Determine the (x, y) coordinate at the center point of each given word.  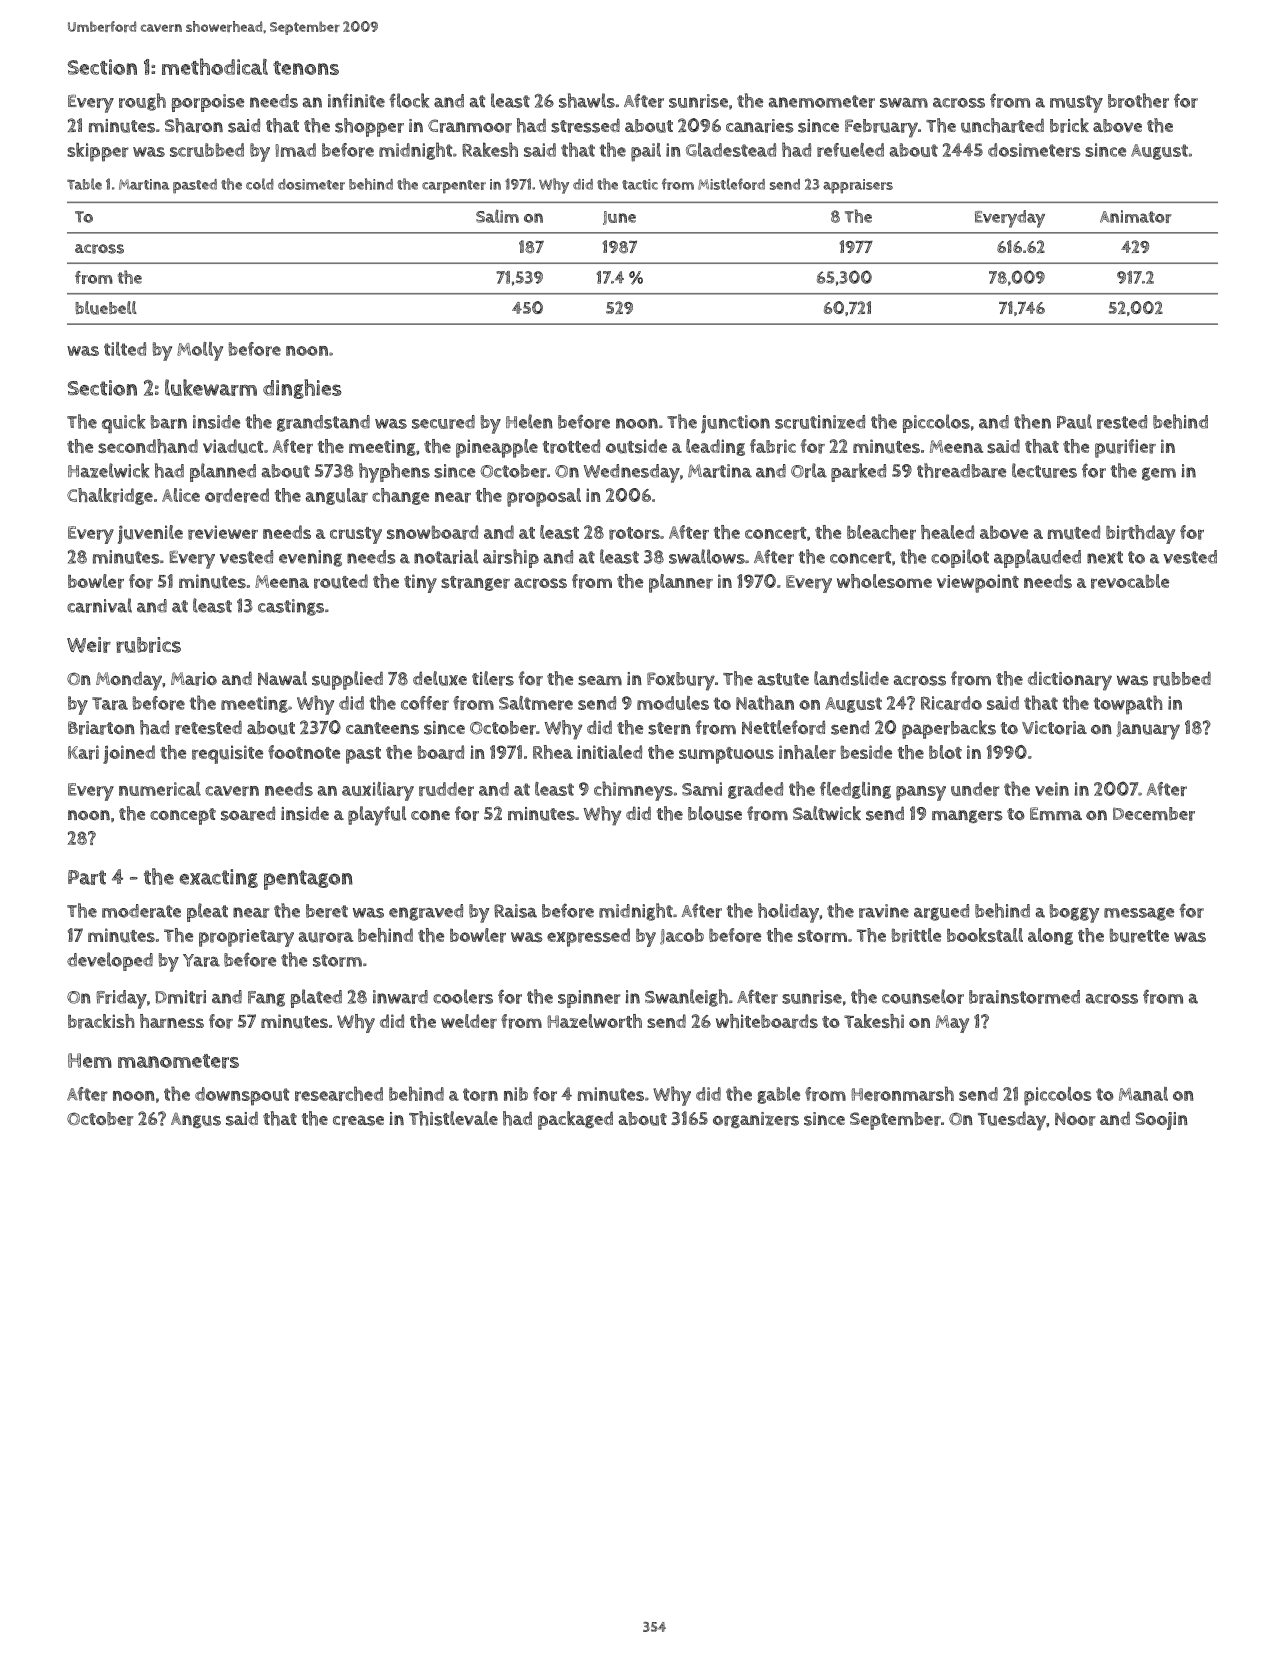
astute (783, 679)
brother (1138, 100)
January (1148, 730)
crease (358, 1120)
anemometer (822, 101)
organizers (756, 1120)
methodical (215, 66)
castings (291, 607)
